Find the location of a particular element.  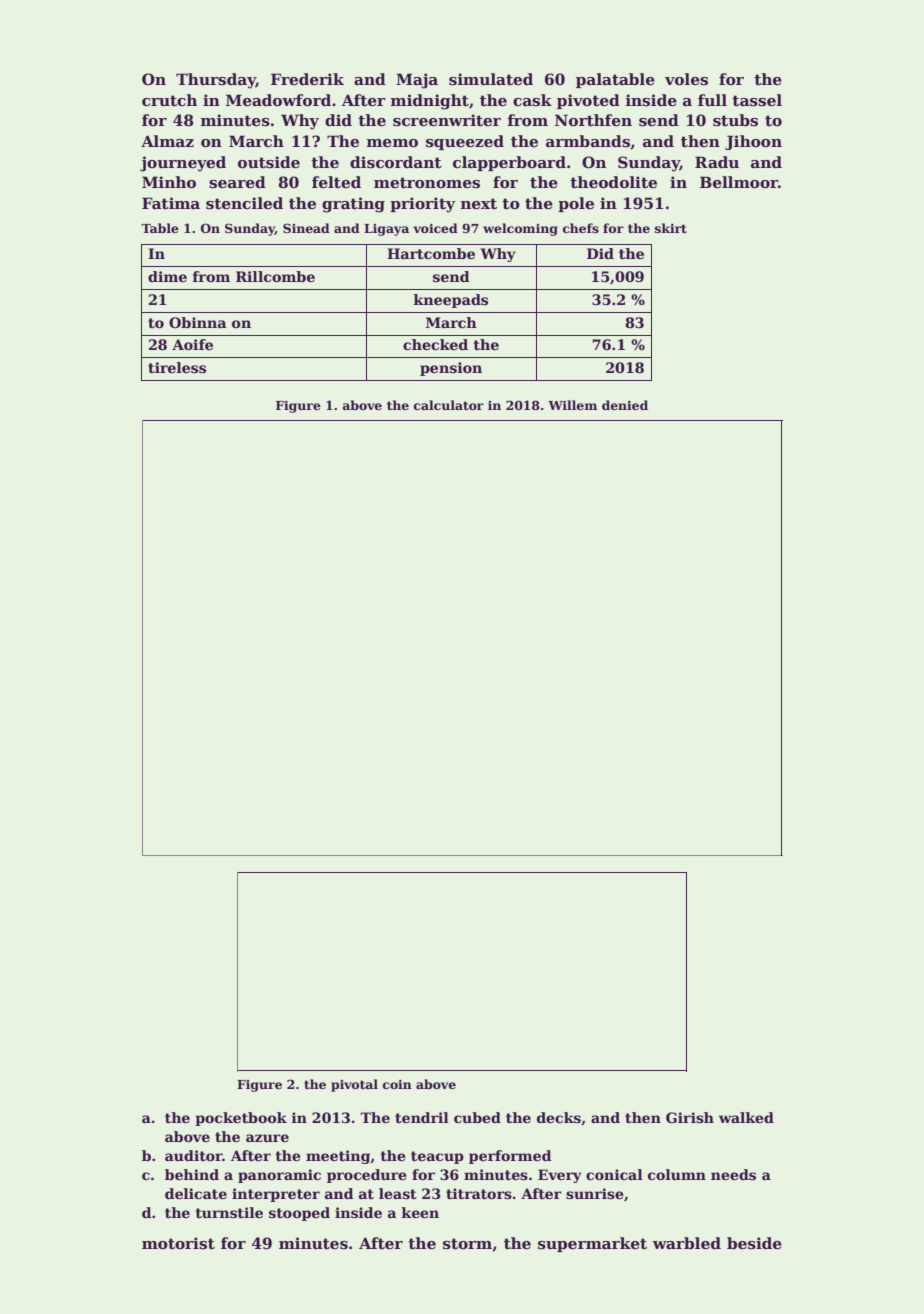

calculator is located at coordinates (449, 405).
